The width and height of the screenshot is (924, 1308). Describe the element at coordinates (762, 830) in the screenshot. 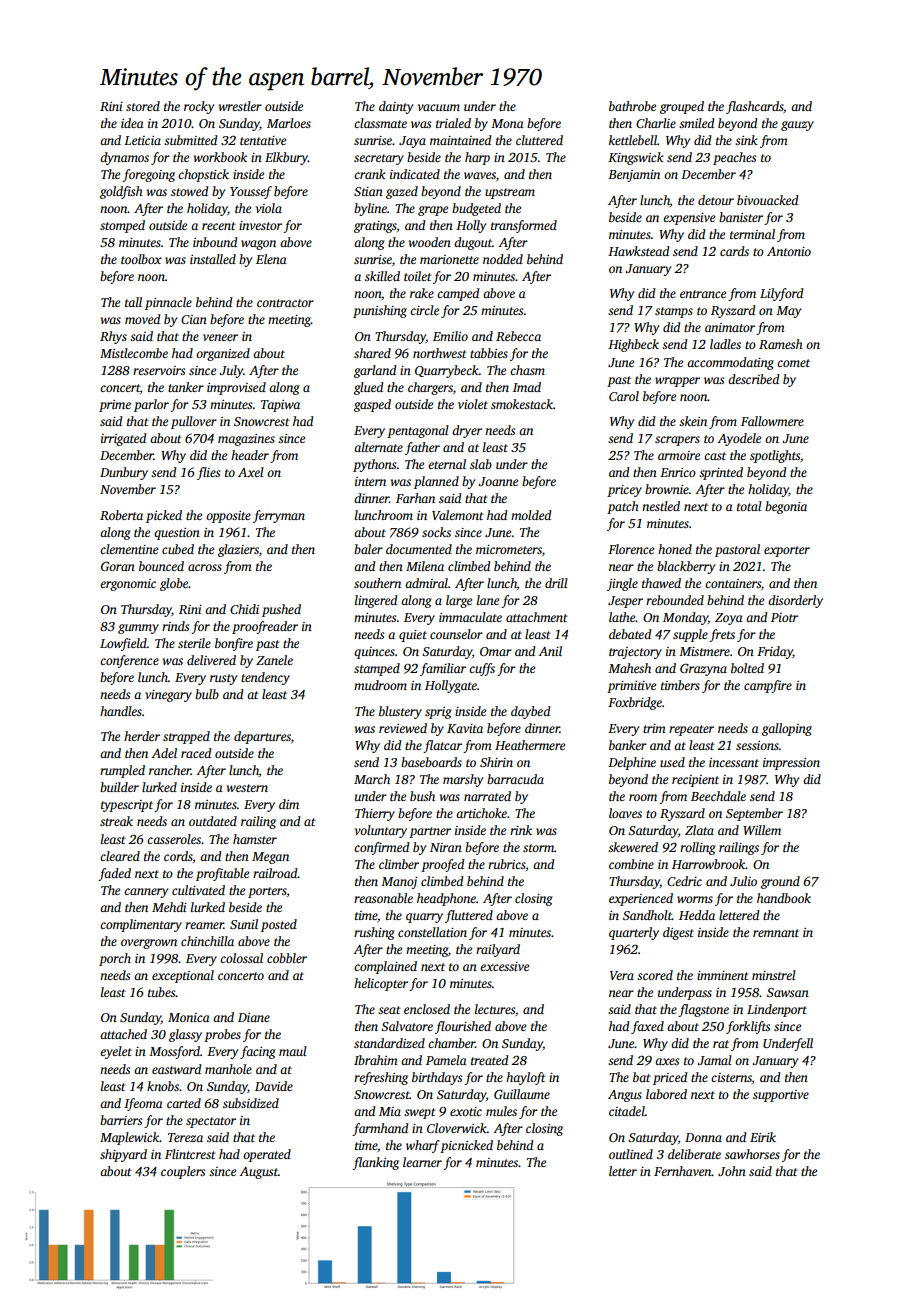

I see `Willem` at that location.
